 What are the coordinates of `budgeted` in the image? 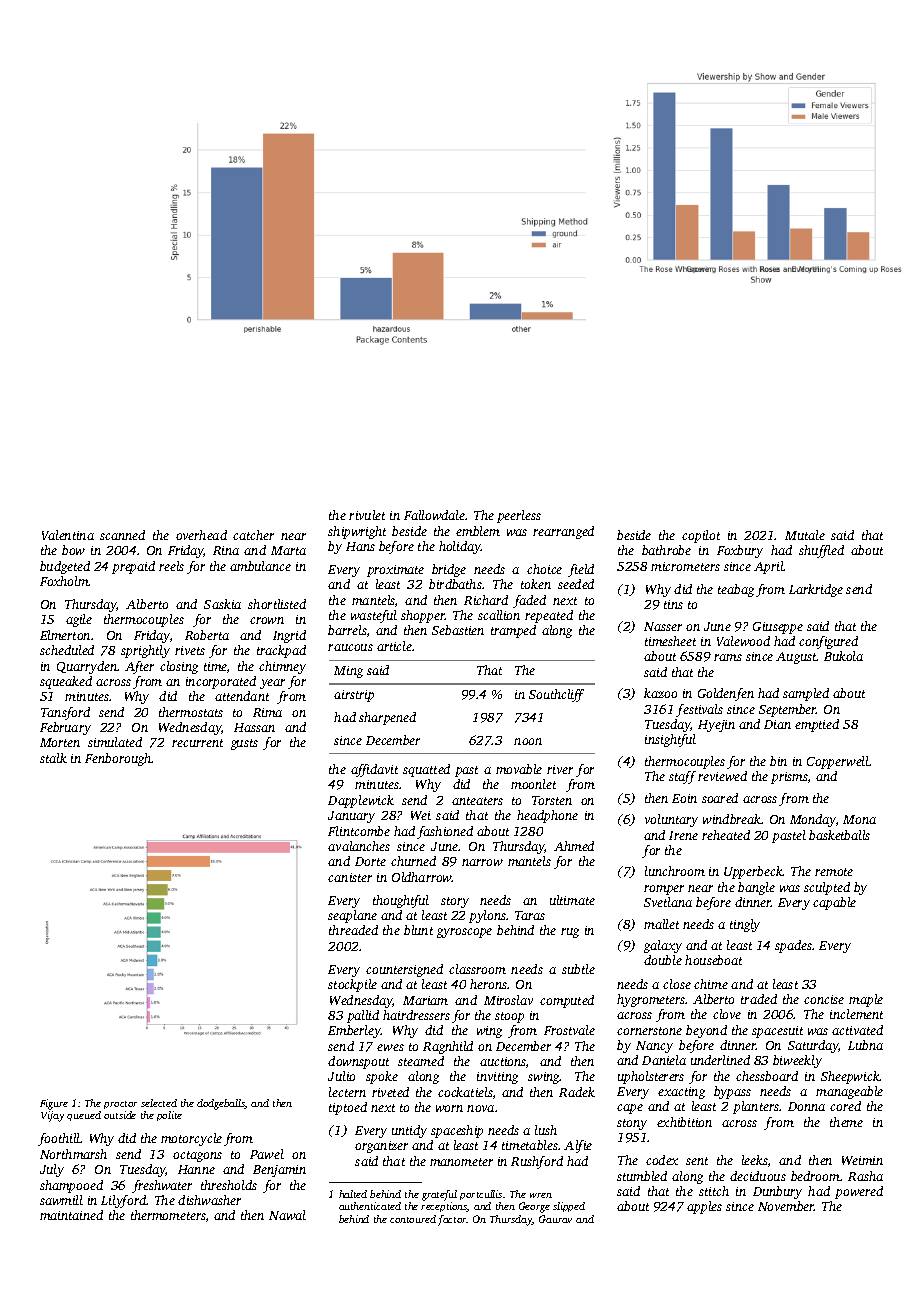 It's located at (65, 567).
